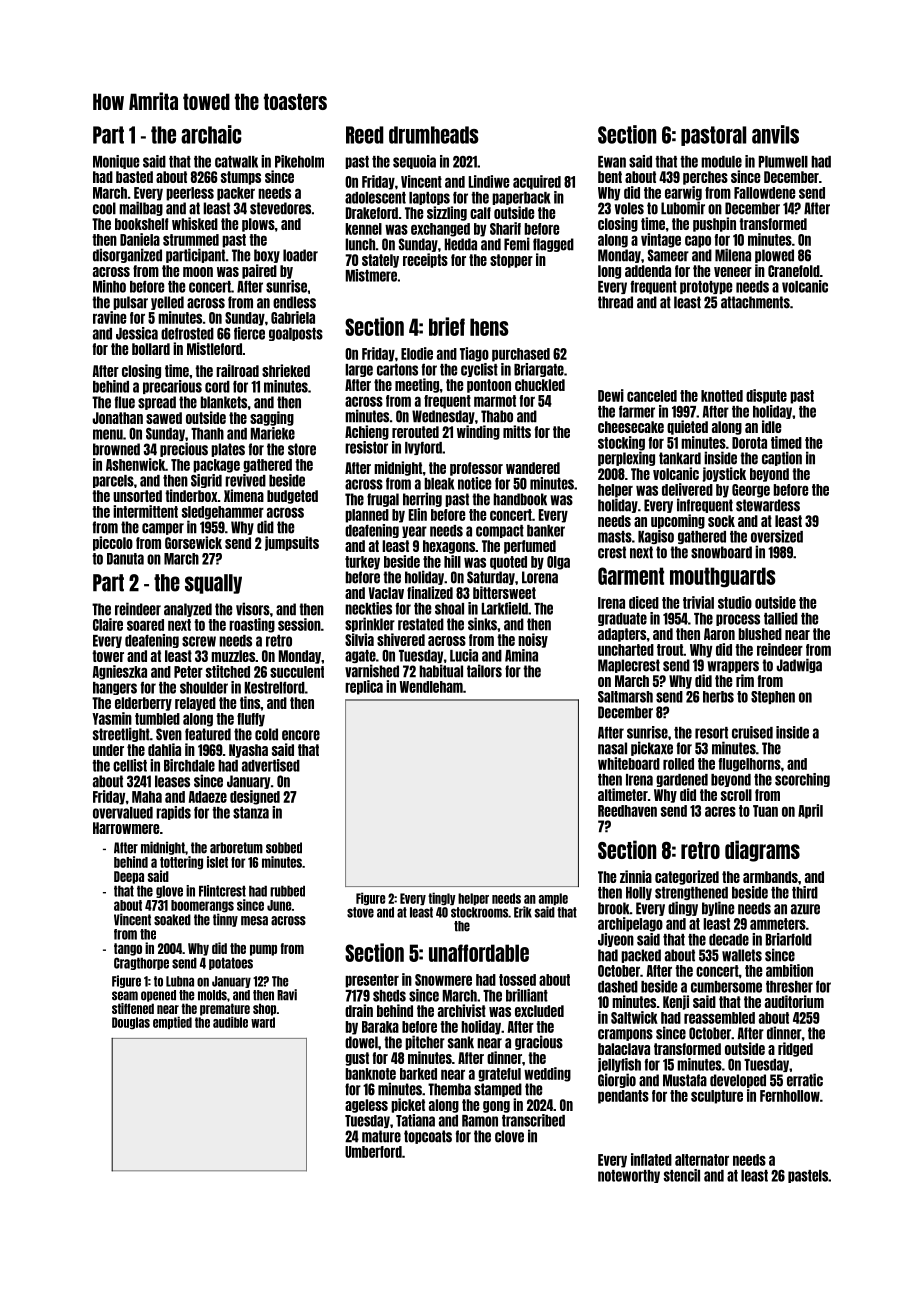 The height and width of the image is (1308, 924). Describe the element at coordinates (771, 426) in the image. I see `idle` at that location.
